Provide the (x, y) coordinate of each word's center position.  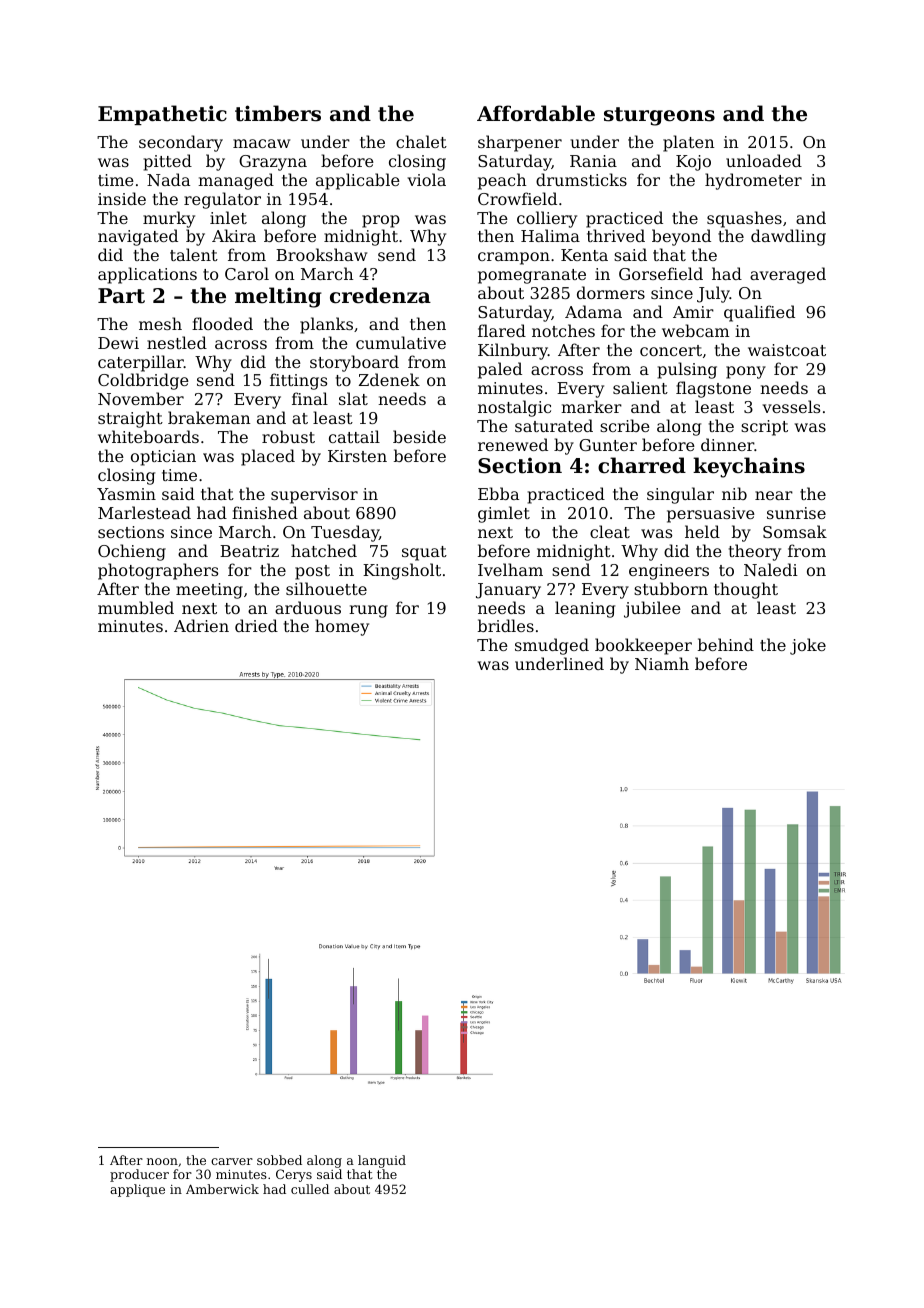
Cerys (294, 1175)
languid (382, 1161)
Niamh (662, 663)
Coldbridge (143, 381)
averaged (788, 275)
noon (162, 1161)
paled (500, 370)
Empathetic (162, 115)
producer (139, 1175)
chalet (421, 141)
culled (310, 1189)
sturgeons (659, 116)
